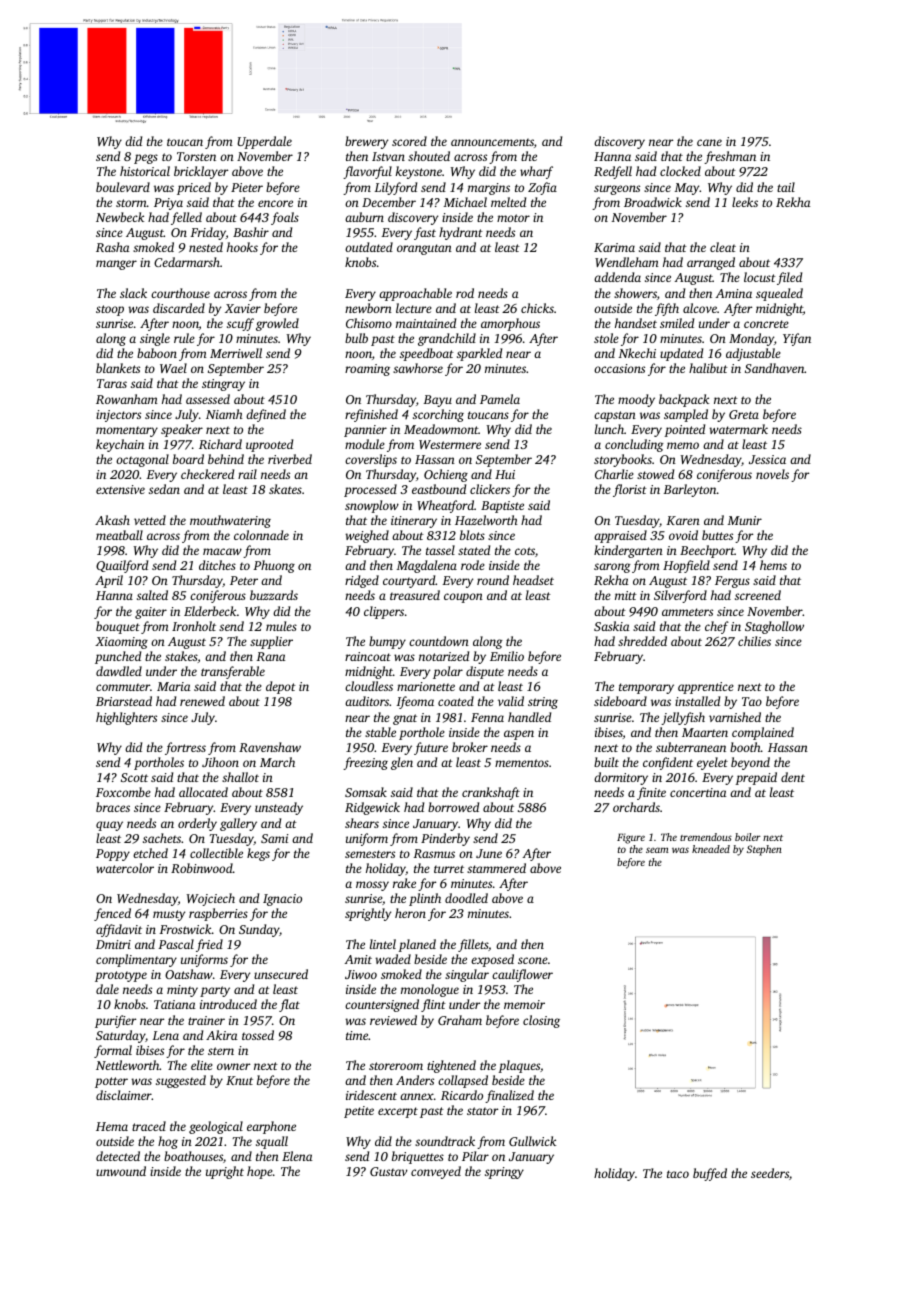 The width and height of the document is (908, 1316). Describe the element at coordinates (446, 475) in the document. I see `Ochieng` at that location.
